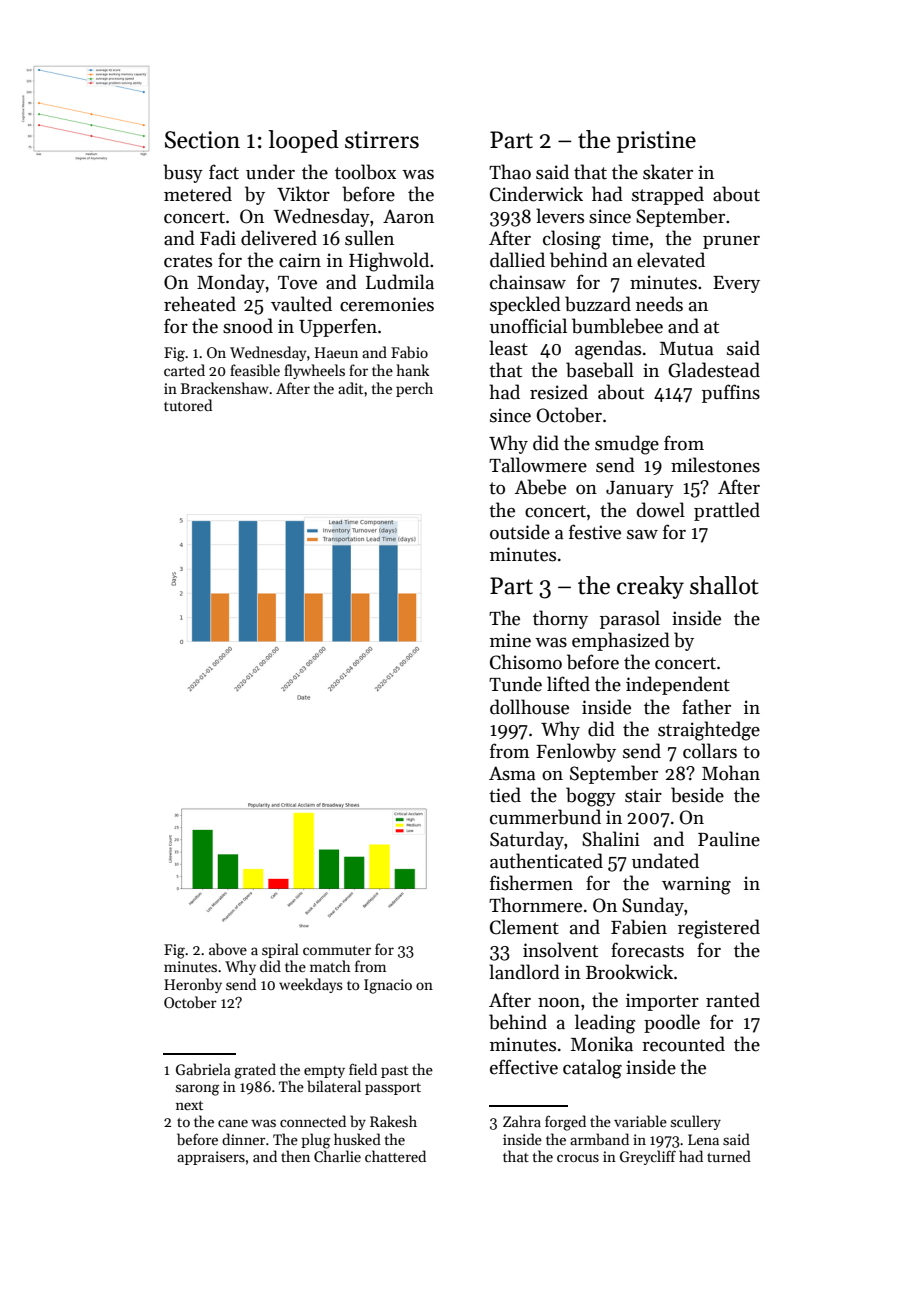  What do you see at coordinates (313, 1121) in the screenshot?
I see `connected` at bounding box center [313, 1121].
